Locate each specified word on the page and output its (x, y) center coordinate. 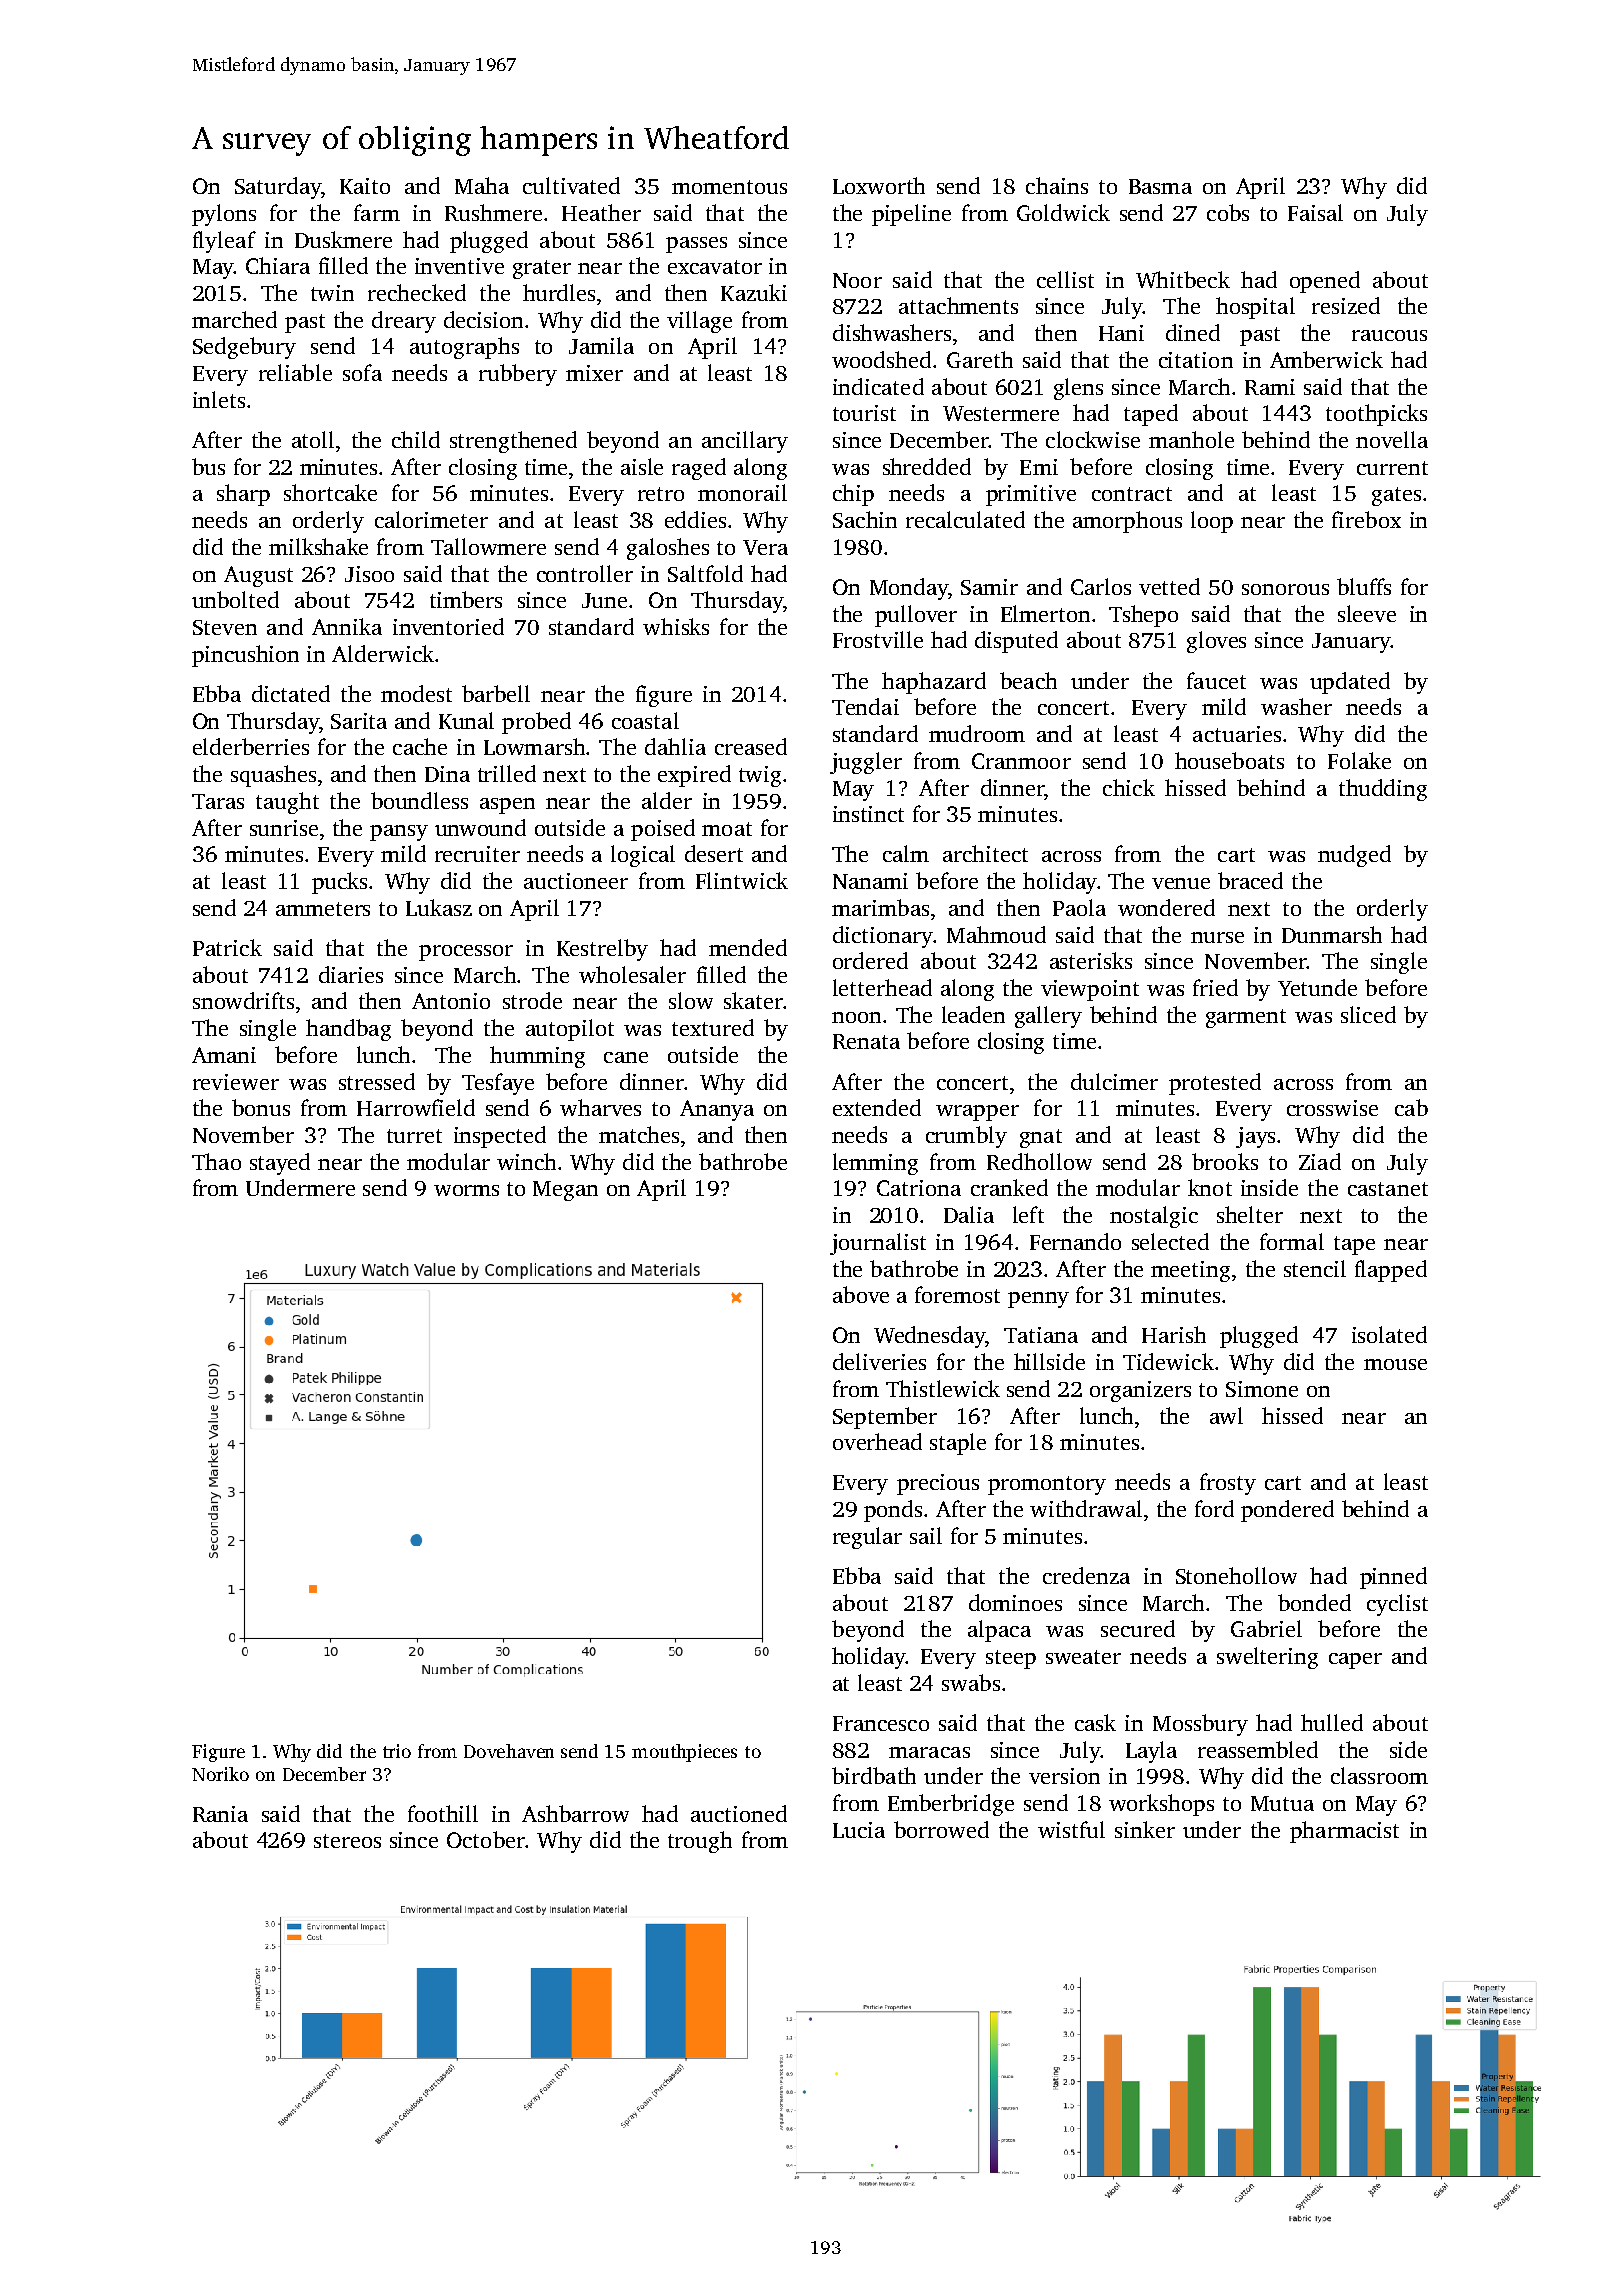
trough (700, 1842)
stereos (347, 1841)
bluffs (1364, 586)
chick (1129, 787)
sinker (1145, 1829)
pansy (399, 833)
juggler (866, 763)
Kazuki (754, 292)
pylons (224, 215)
